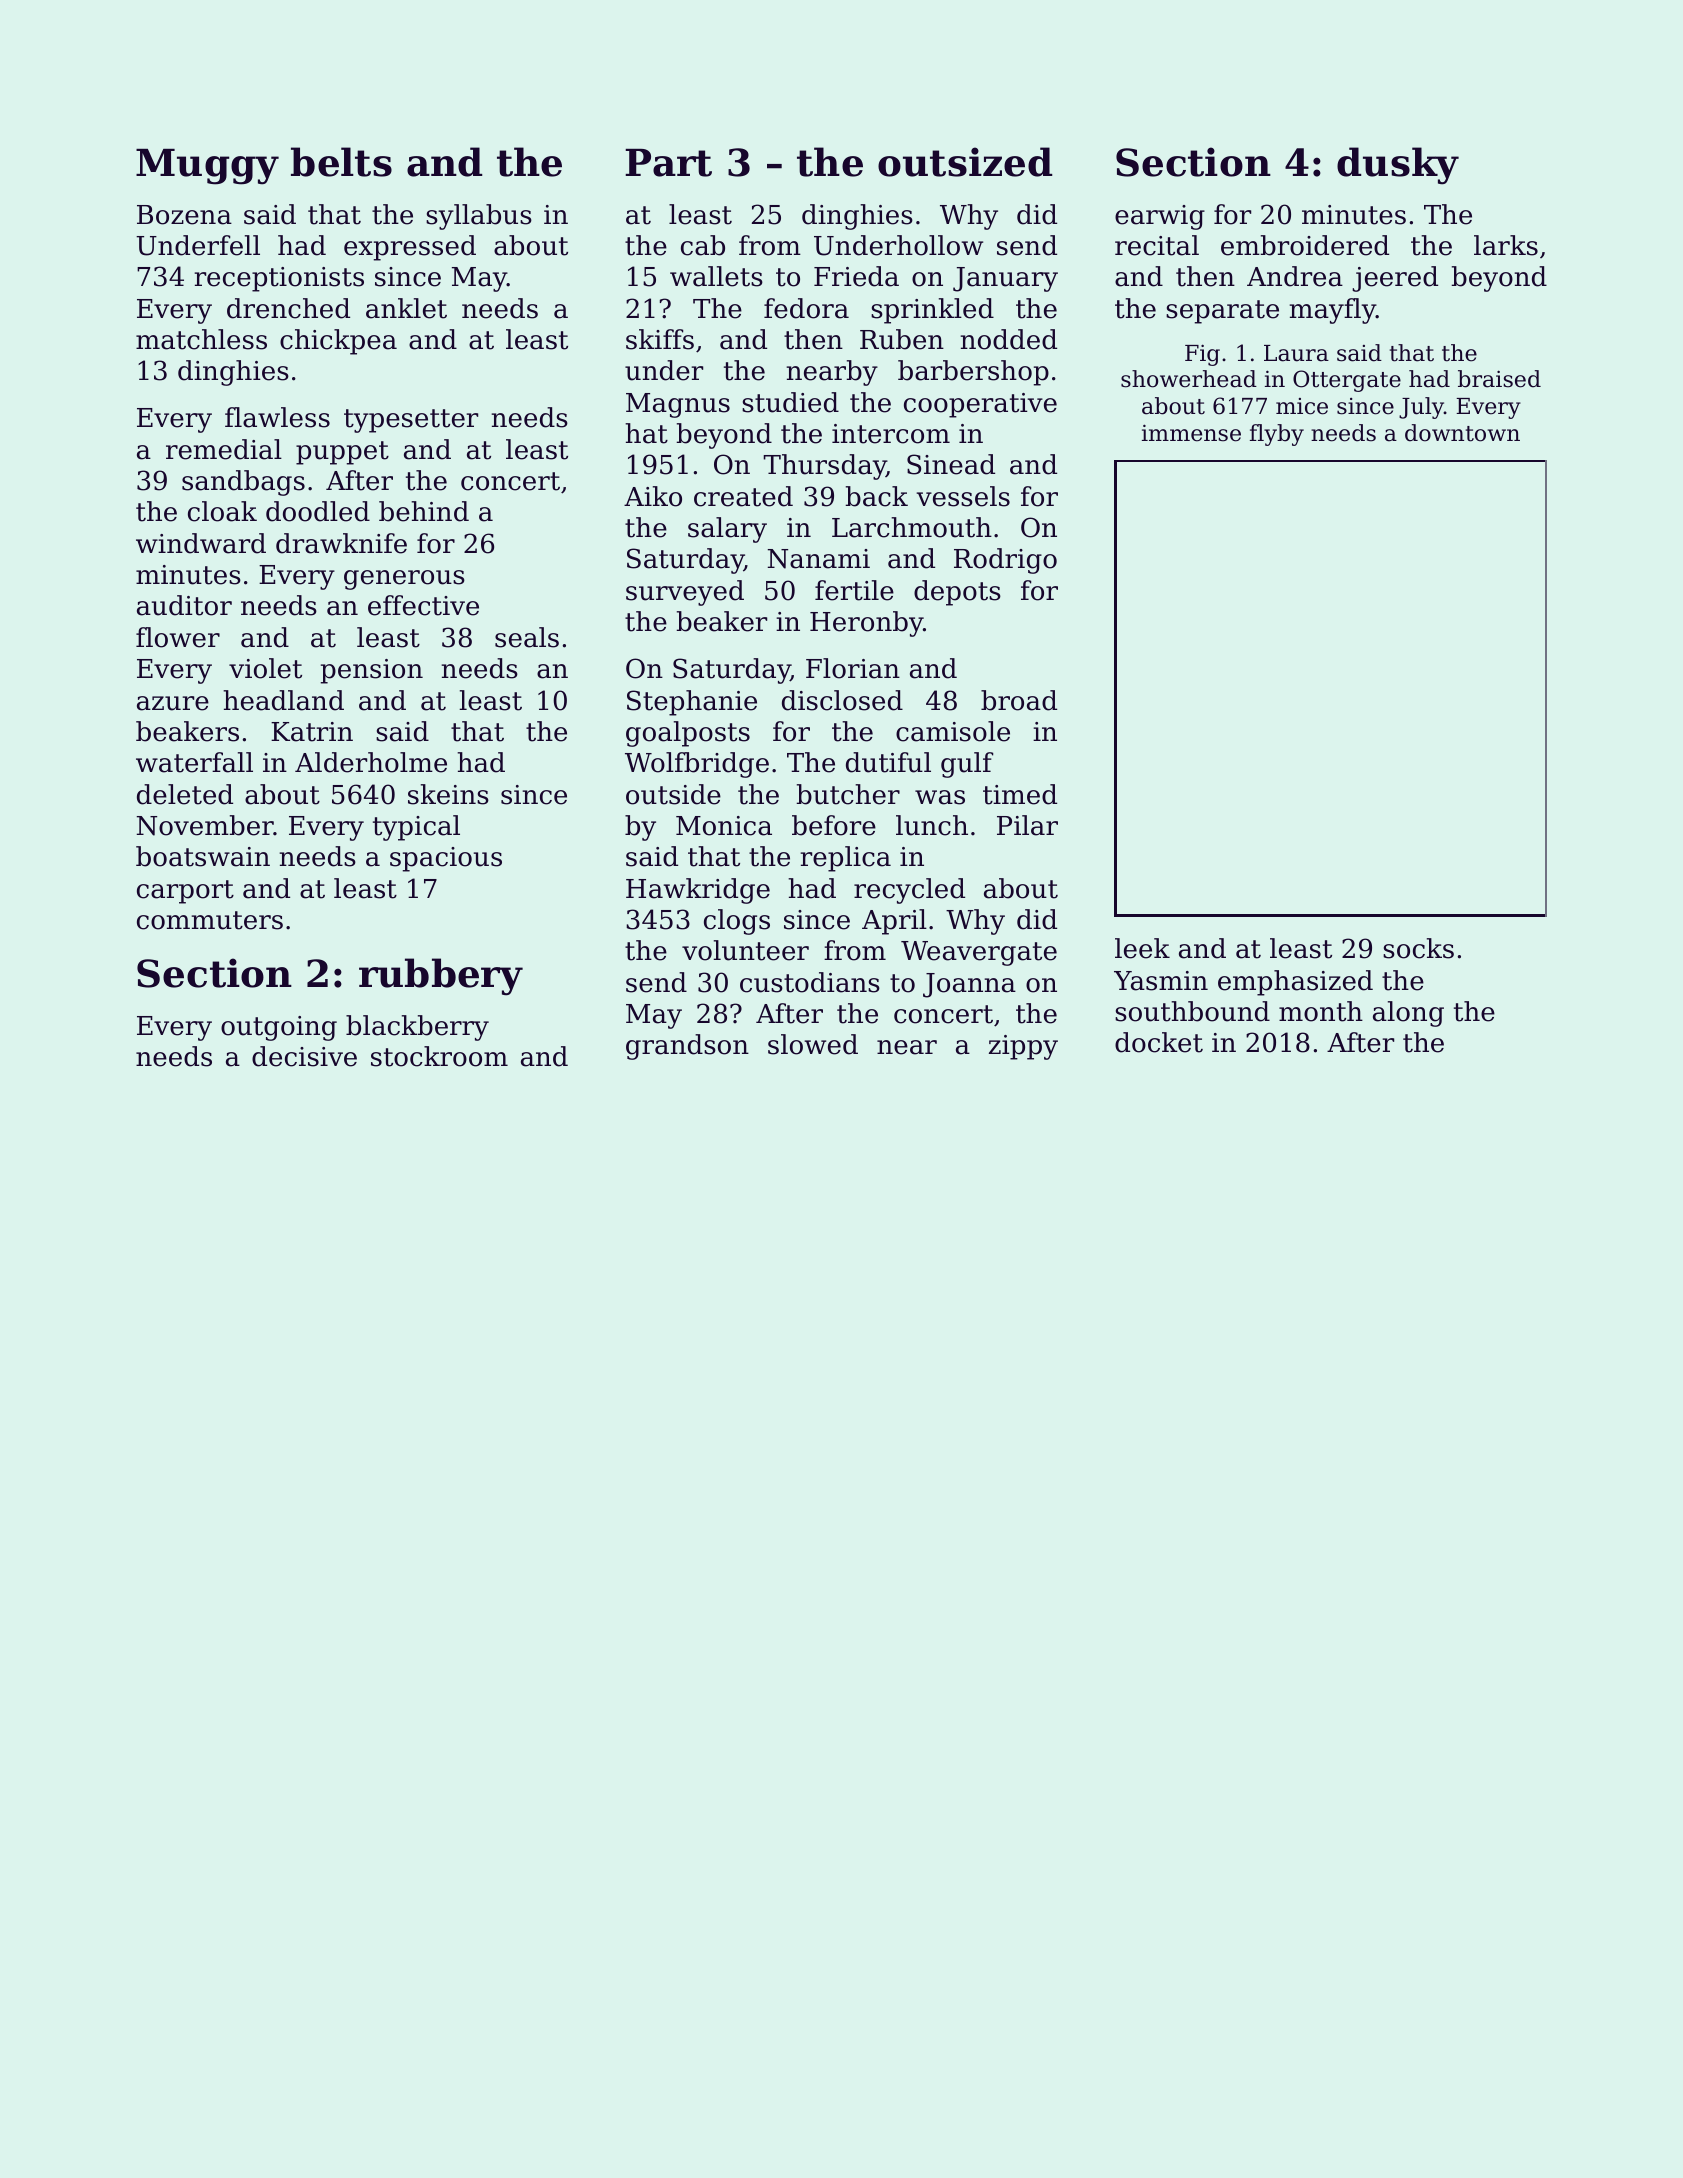  Describe the element at coordinates (834, 825) in the screenshot. I see `before` at that location.
